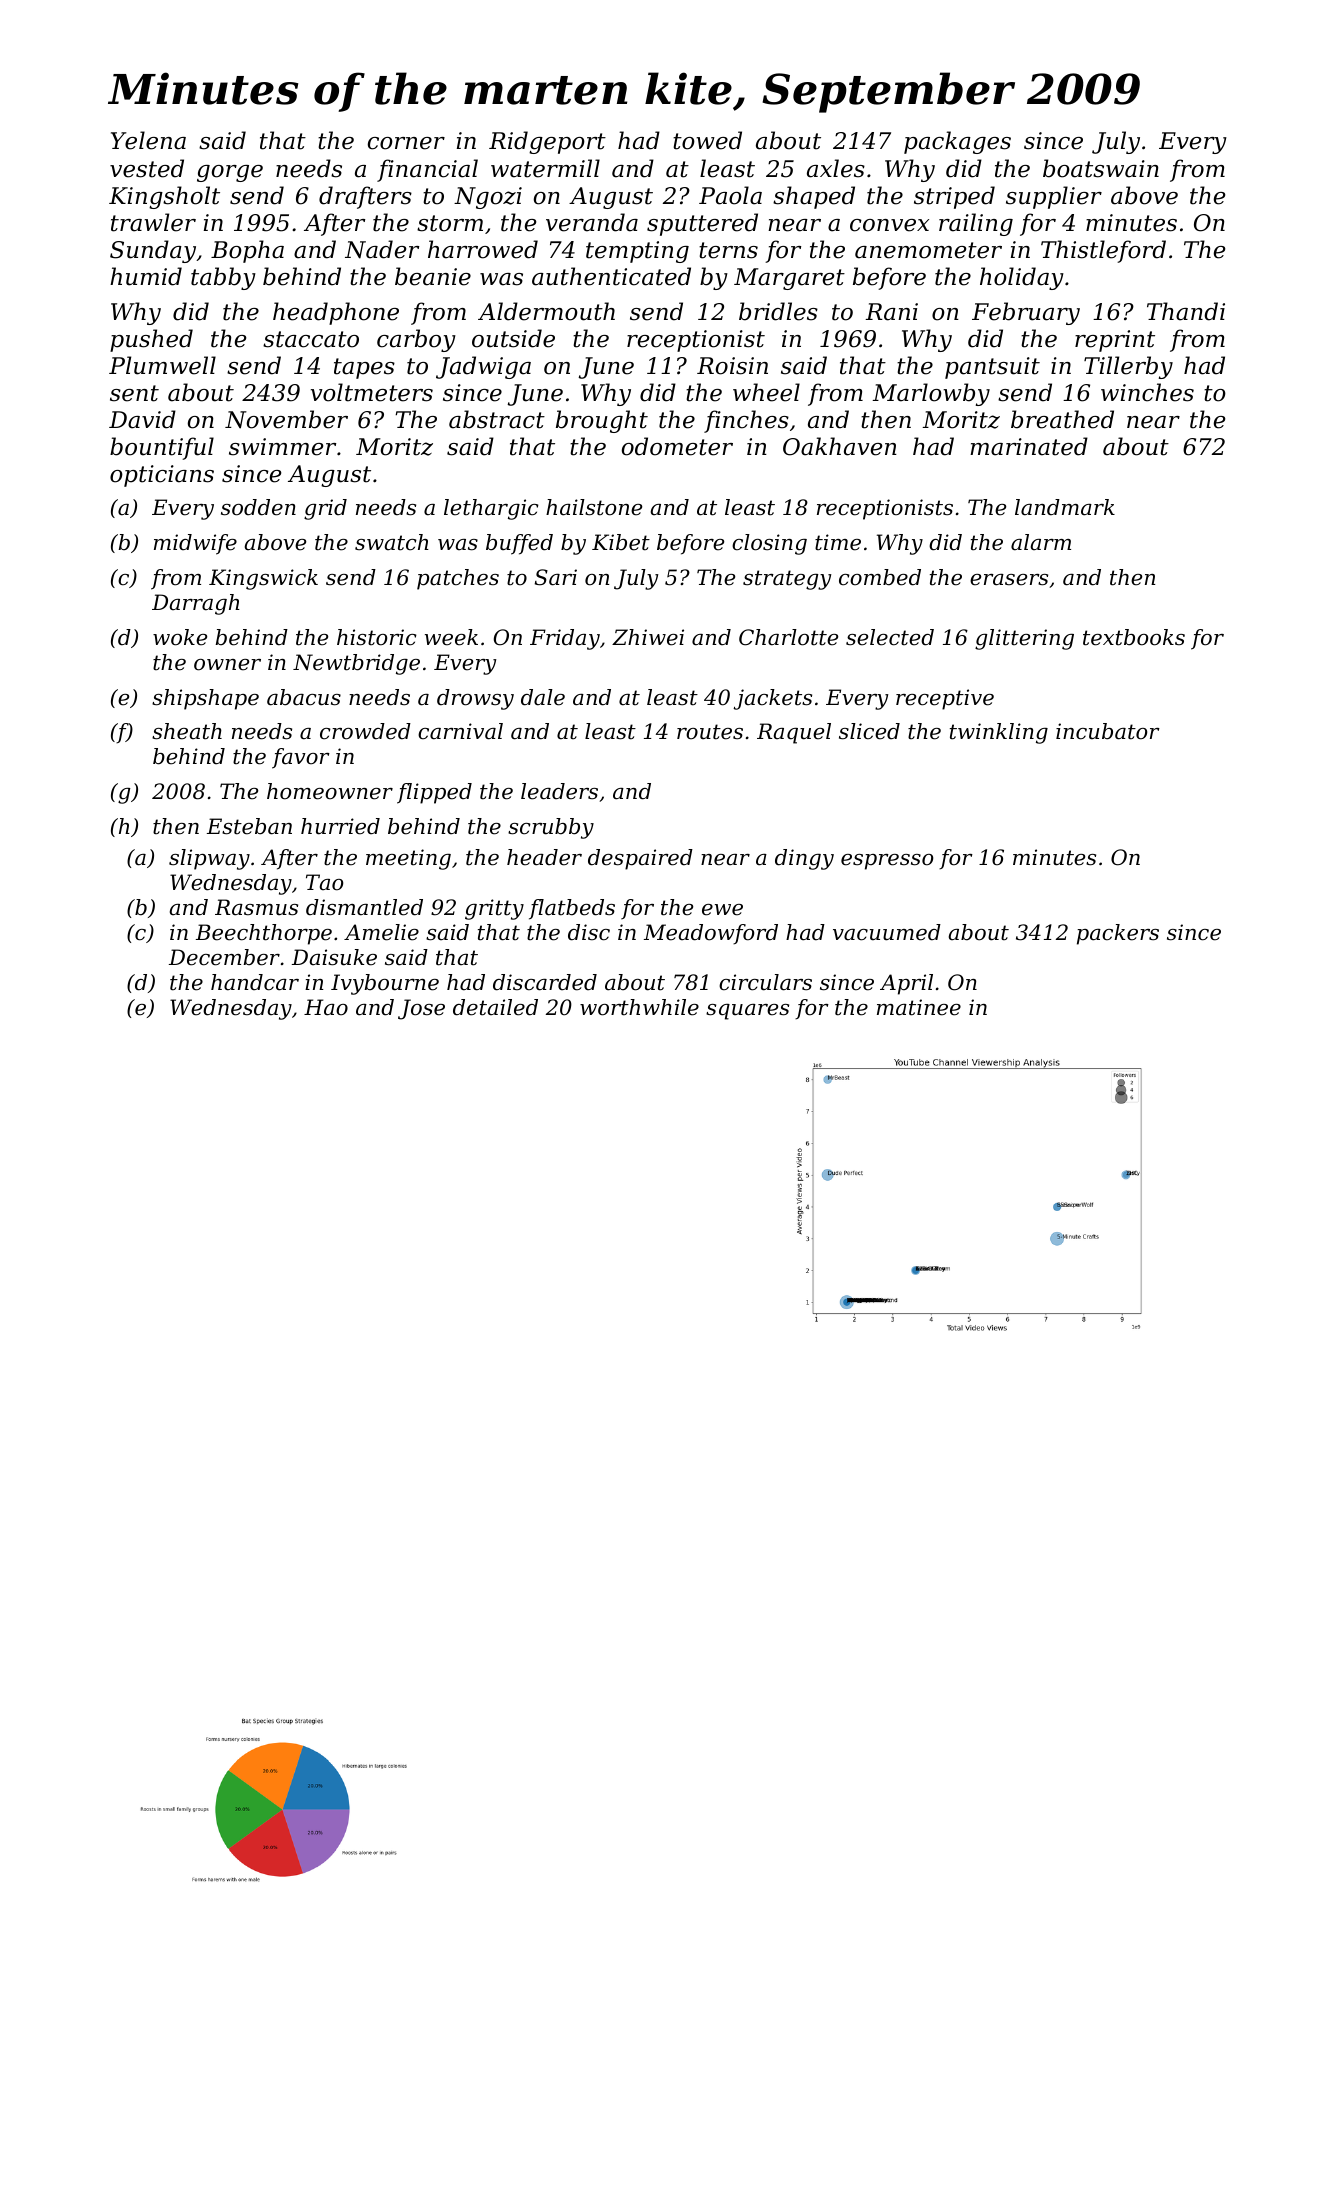 The height and width of the screenshot is (2200, 1336). Describe the element at coordinates (547, 142) in the screenshot. I see `Ridgeport` at that location.
